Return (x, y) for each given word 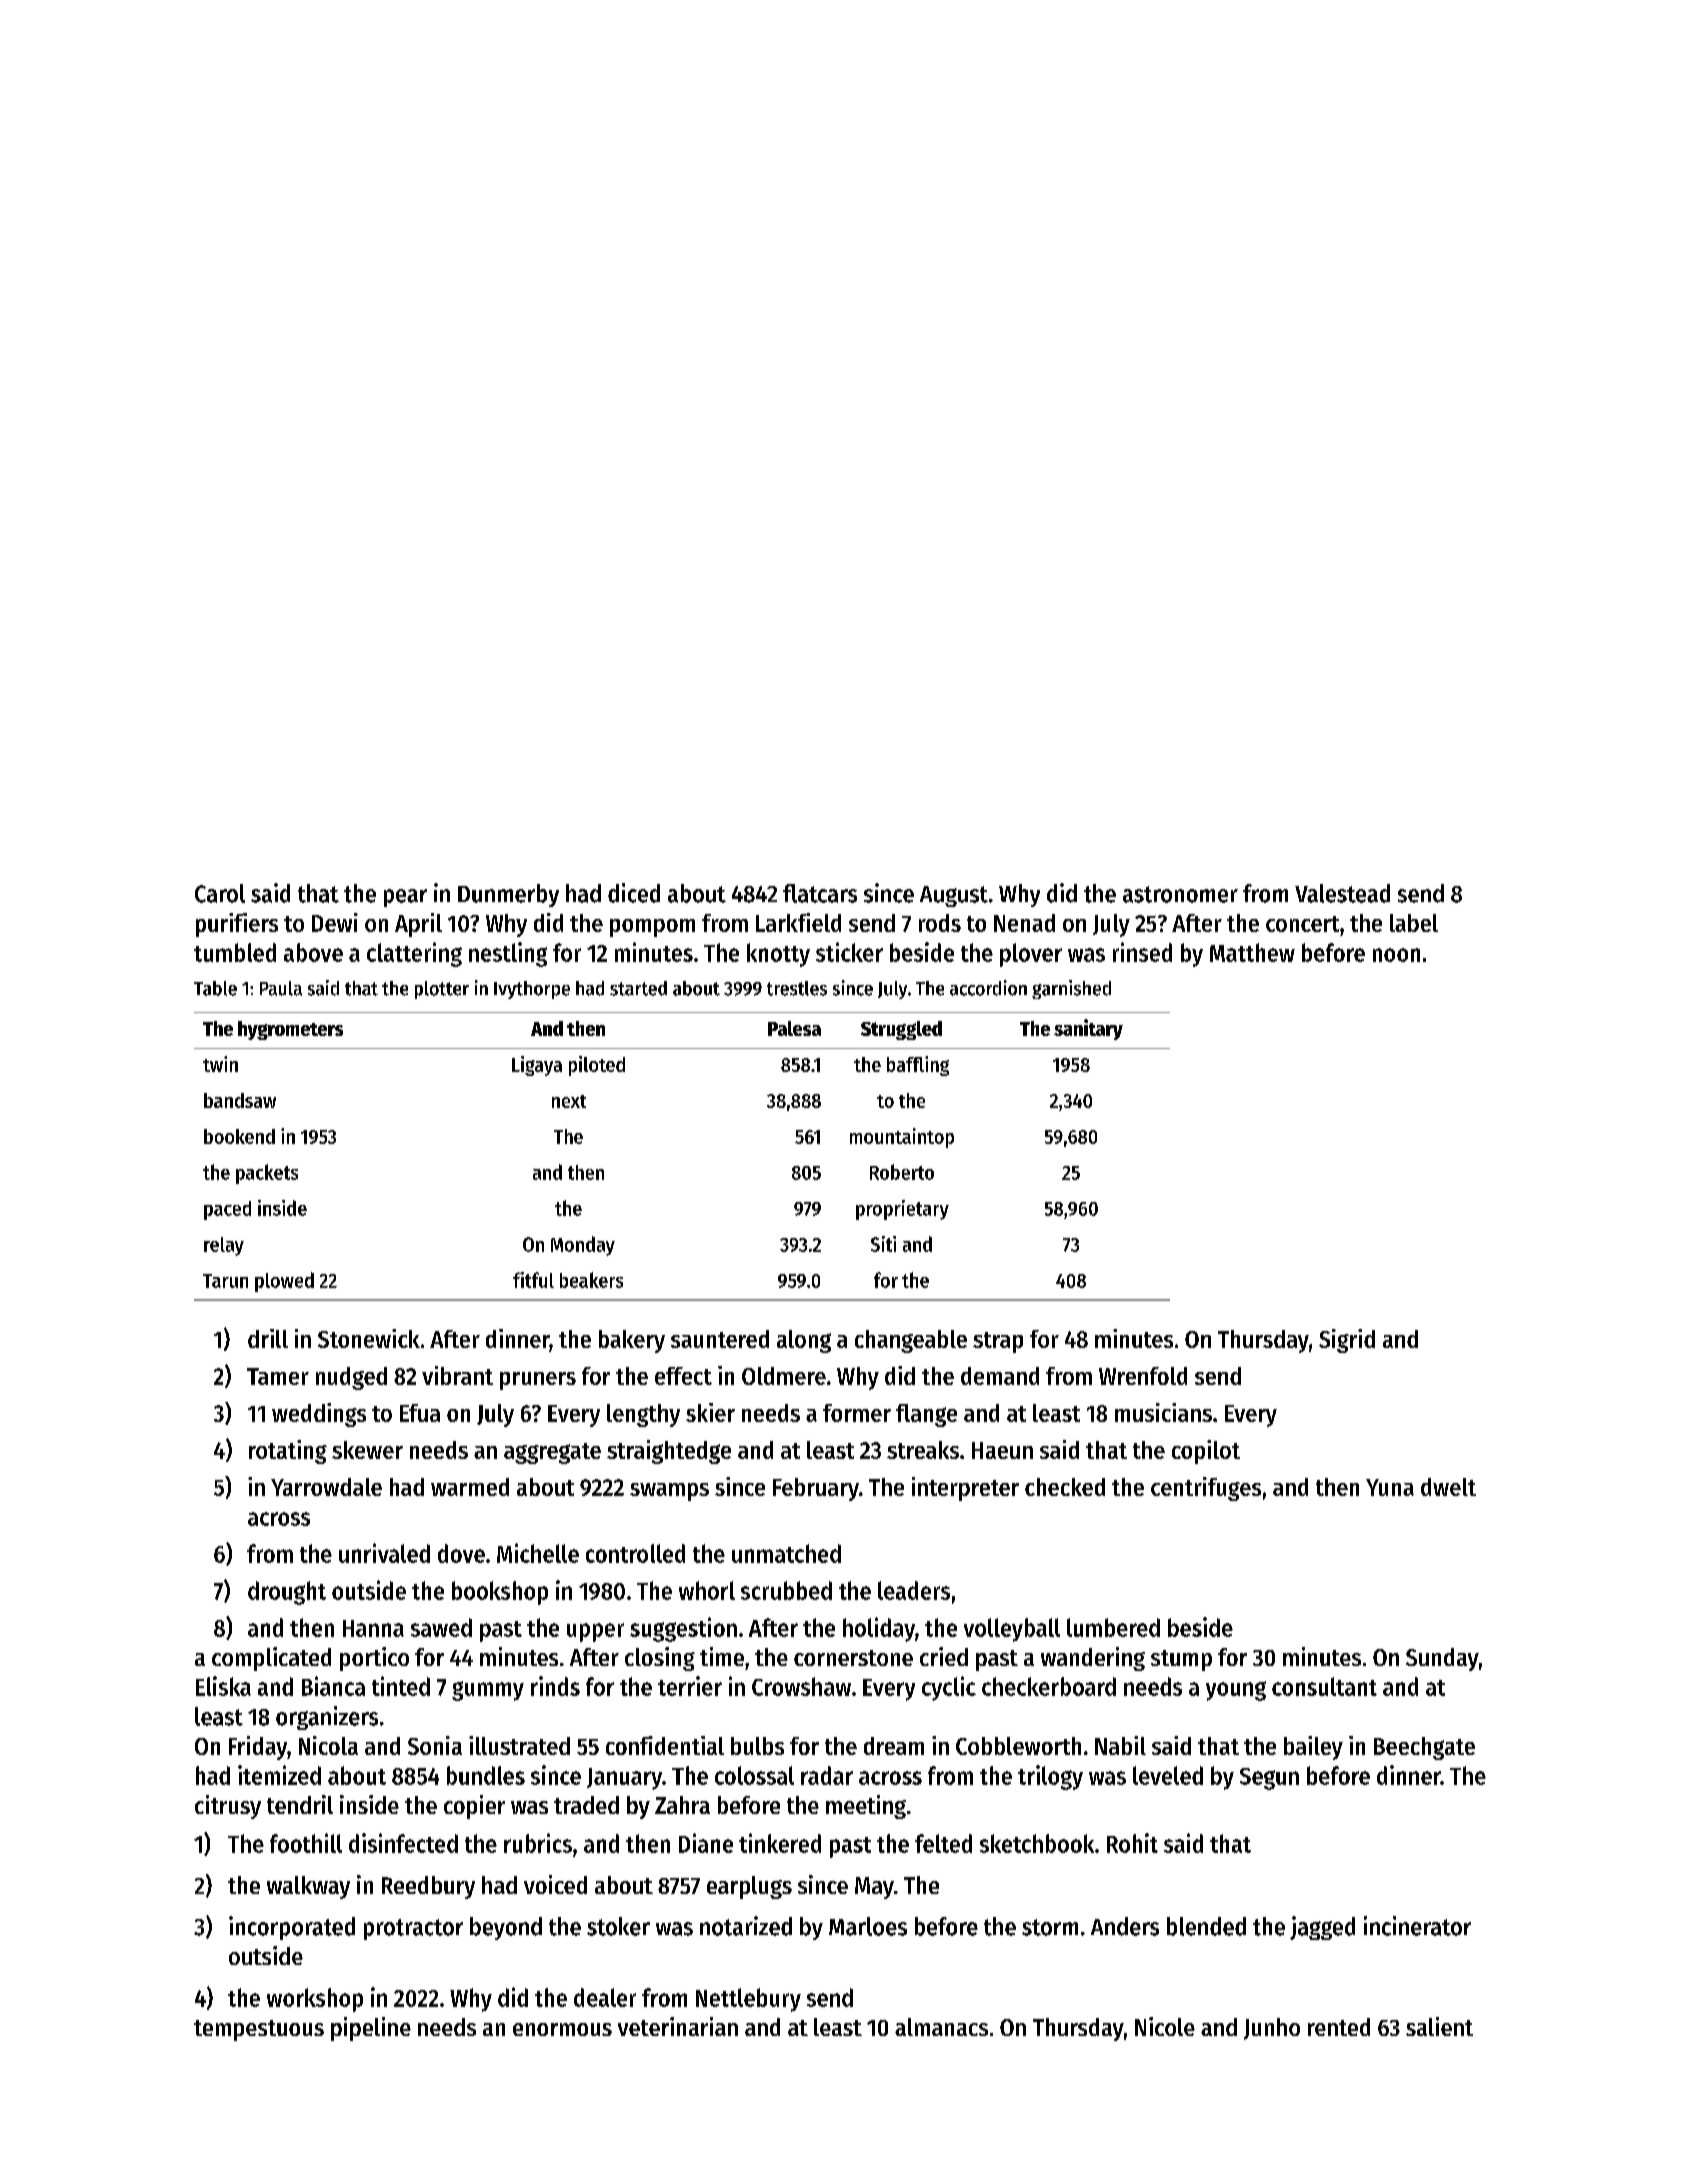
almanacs (941, 2027)
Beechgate (1424, 1748)
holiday (879, 1629)
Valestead (1342, 893)
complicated (271, 1659)
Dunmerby (508, 895)
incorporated (292, 1928)
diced (634, 893)
